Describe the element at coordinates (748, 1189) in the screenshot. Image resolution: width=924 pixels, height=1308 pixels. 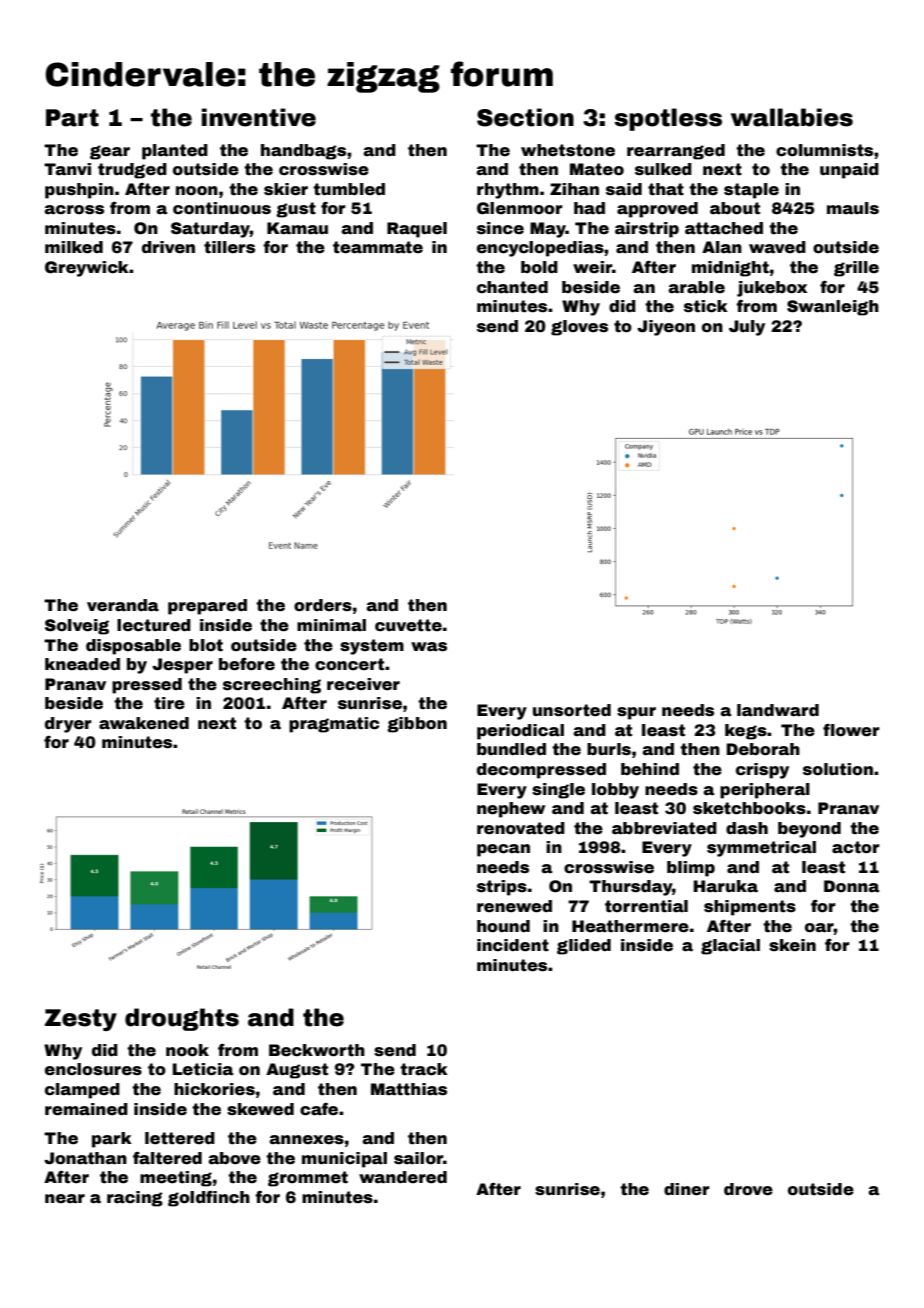
I see `drove` at that location.
